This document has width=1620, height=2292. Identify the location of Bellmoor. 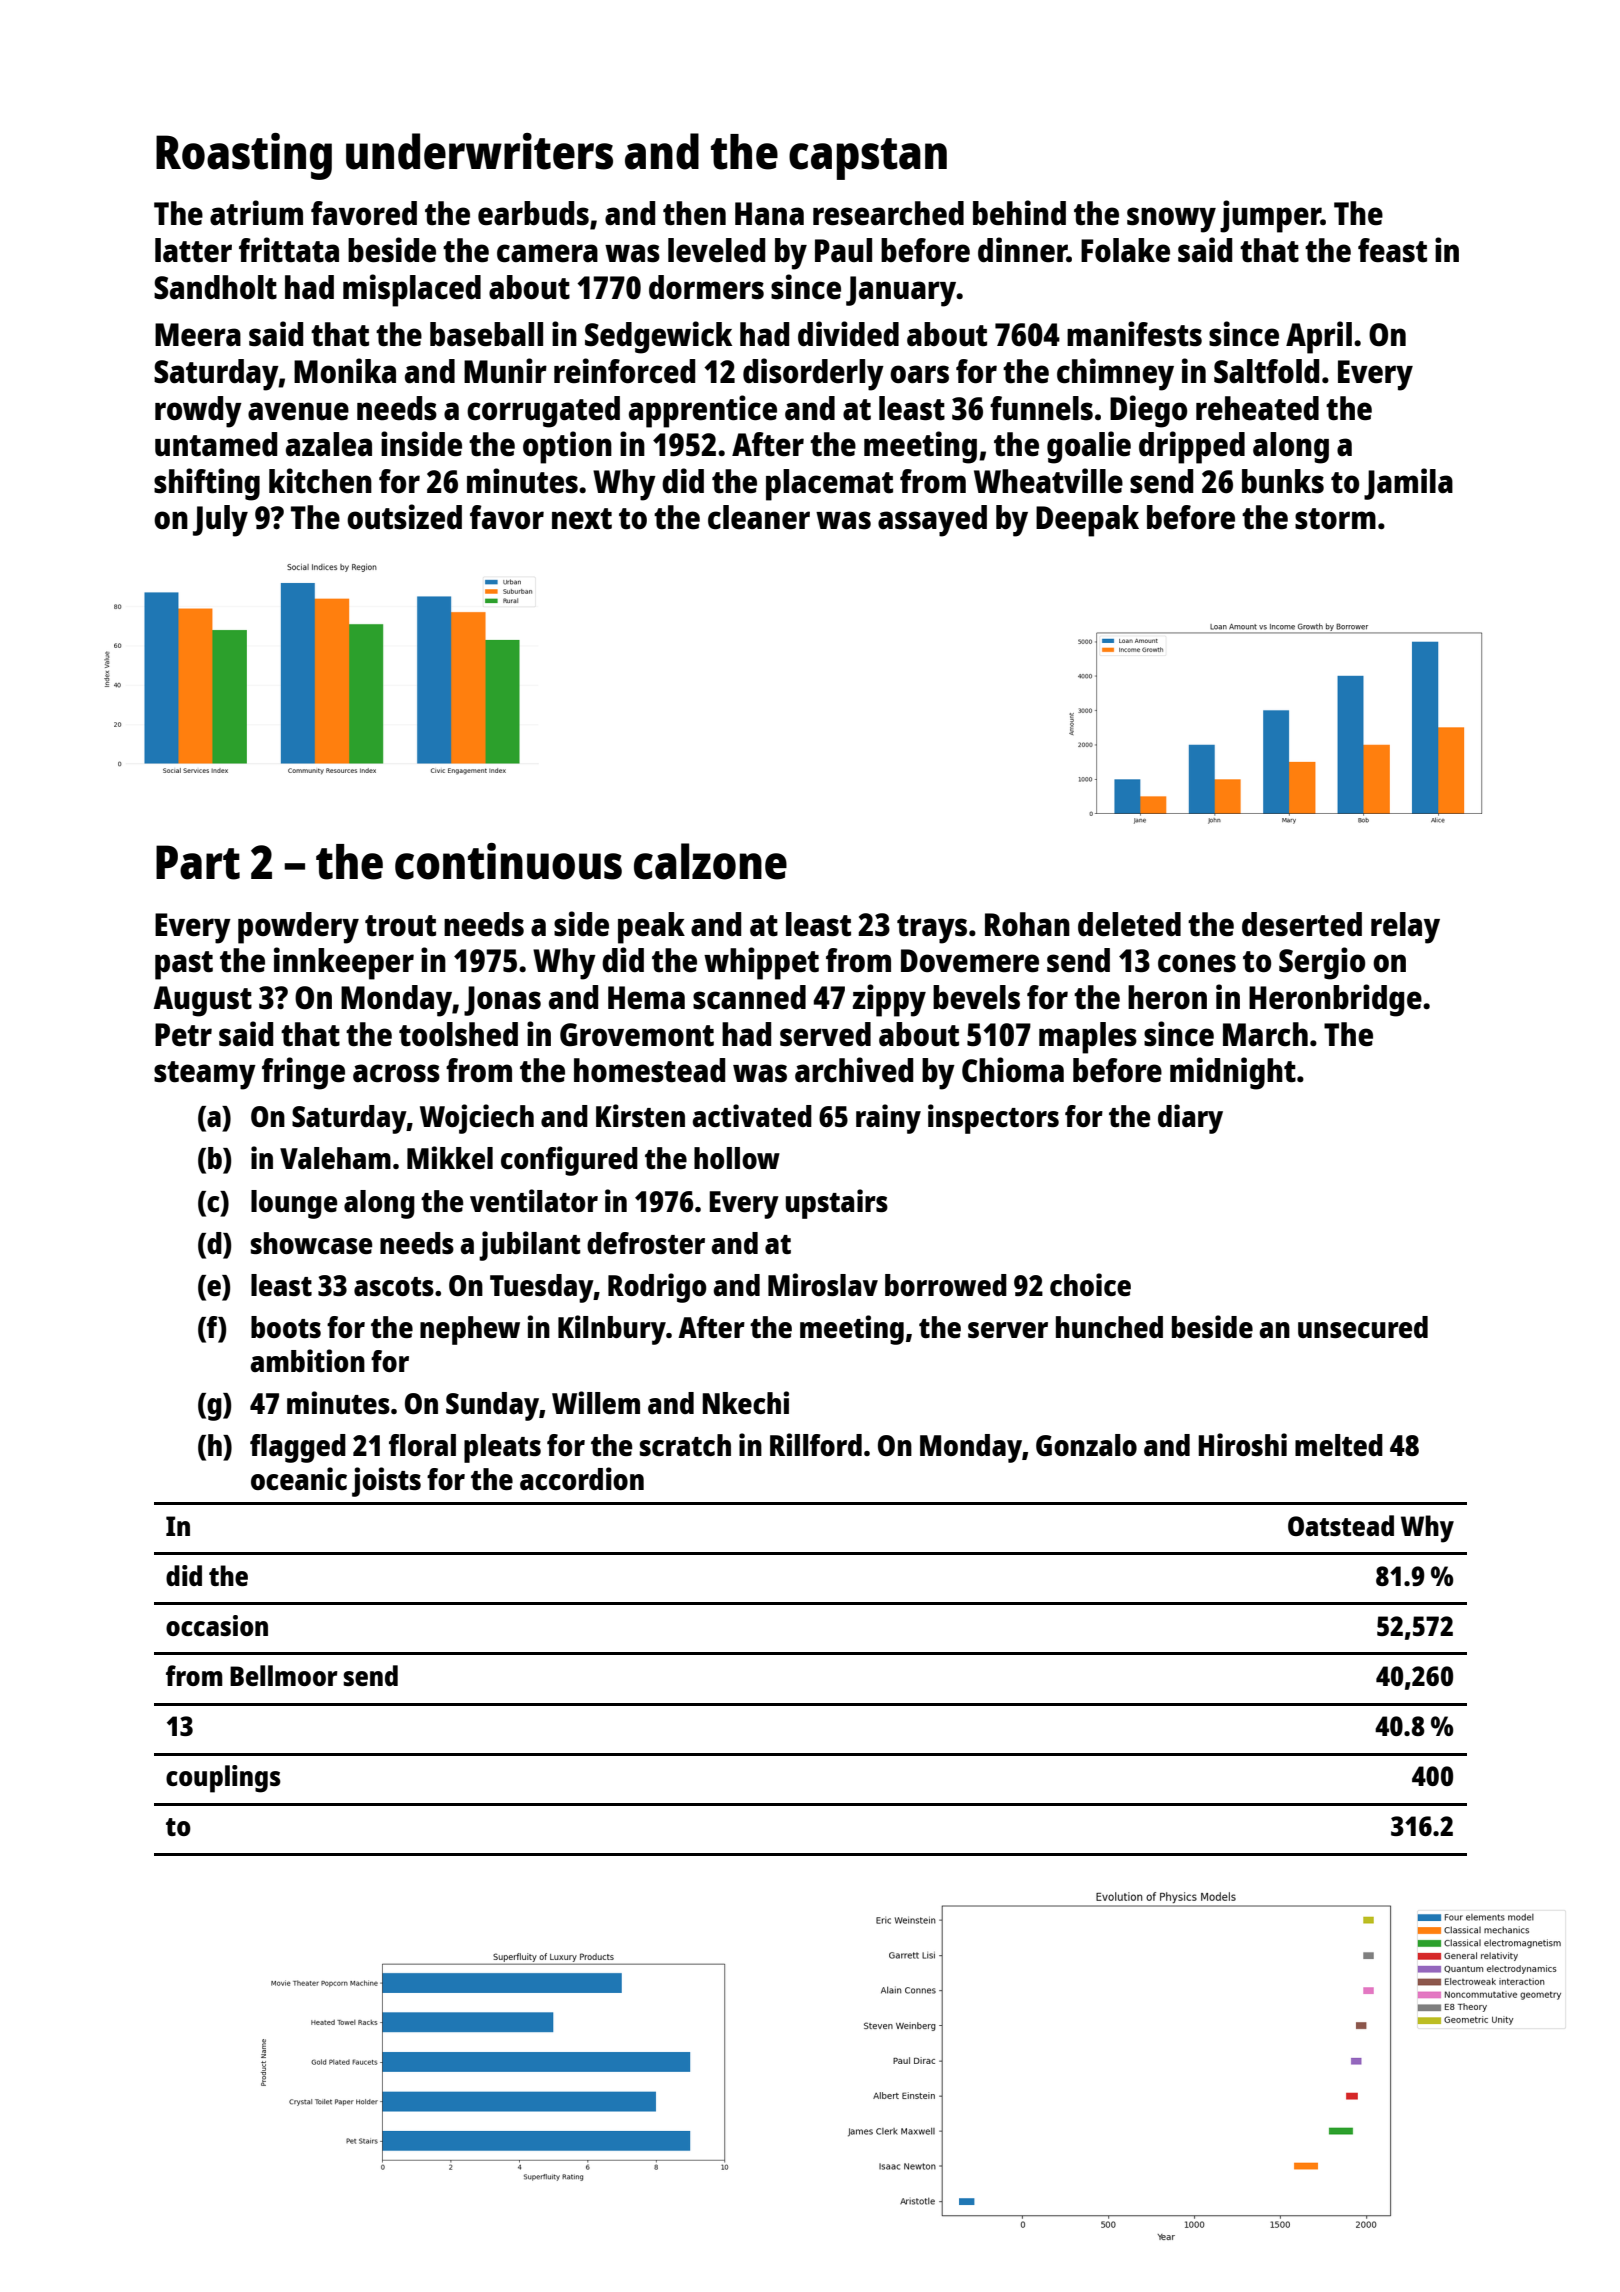
(284, 1675).
